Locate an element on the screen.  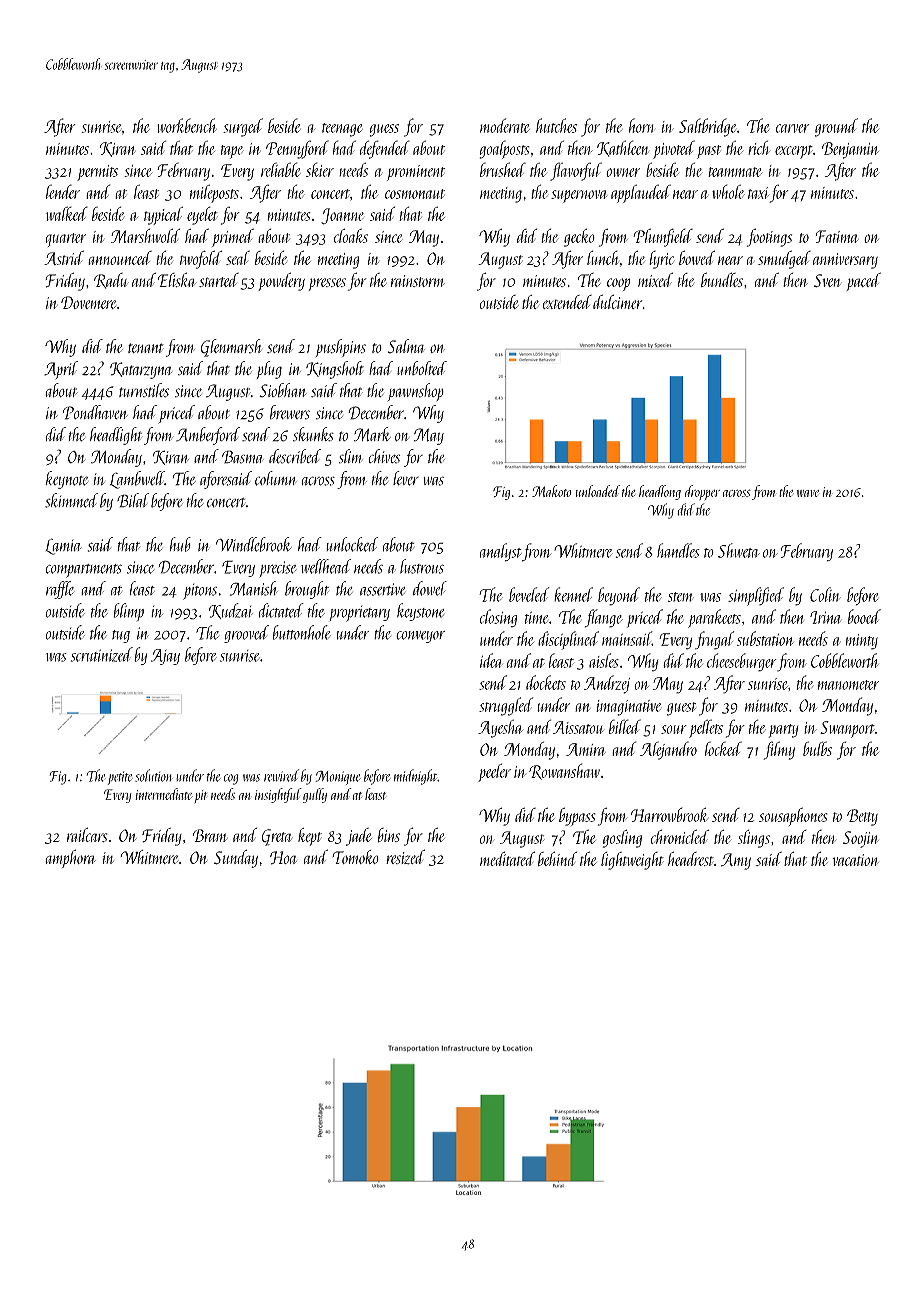
carver is located at coordinates (793, 128).
